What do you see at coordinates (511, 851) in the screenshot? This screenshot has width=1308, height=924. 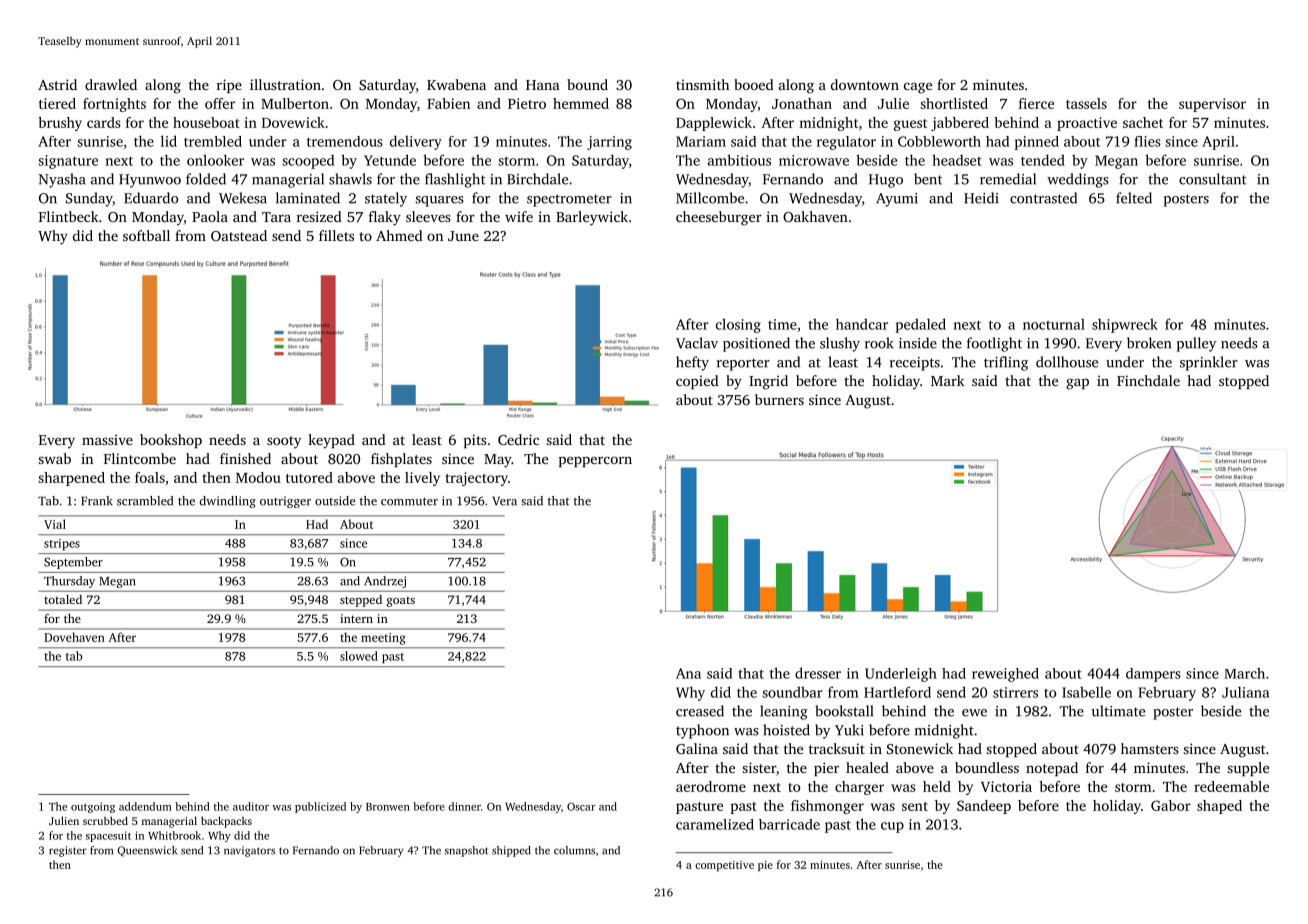 I see `shipped` at bounding box center [511, 851].
